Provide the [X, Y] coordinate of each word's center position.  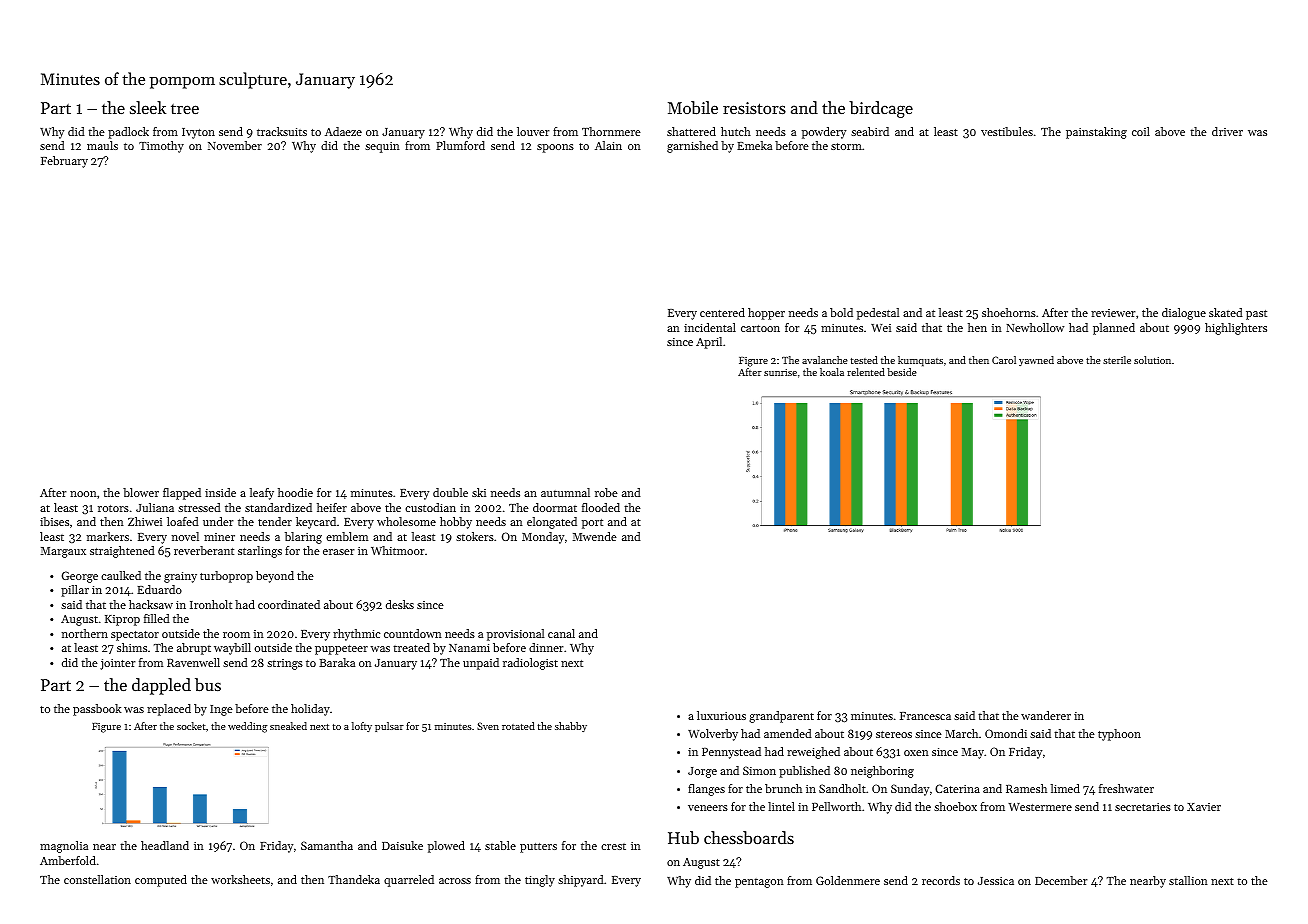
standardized [278, 507]
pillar [75, 591]
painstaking [1096, 133]
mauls [102, 145]
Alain [608, 145]
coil [1141, 131]
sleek [148, 107]
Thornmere [611, 131]
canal [561, 633]
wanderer [1046, 715]
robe [606, 492]
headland [165, 845]
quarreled [409, 881]
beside [902, 372]
